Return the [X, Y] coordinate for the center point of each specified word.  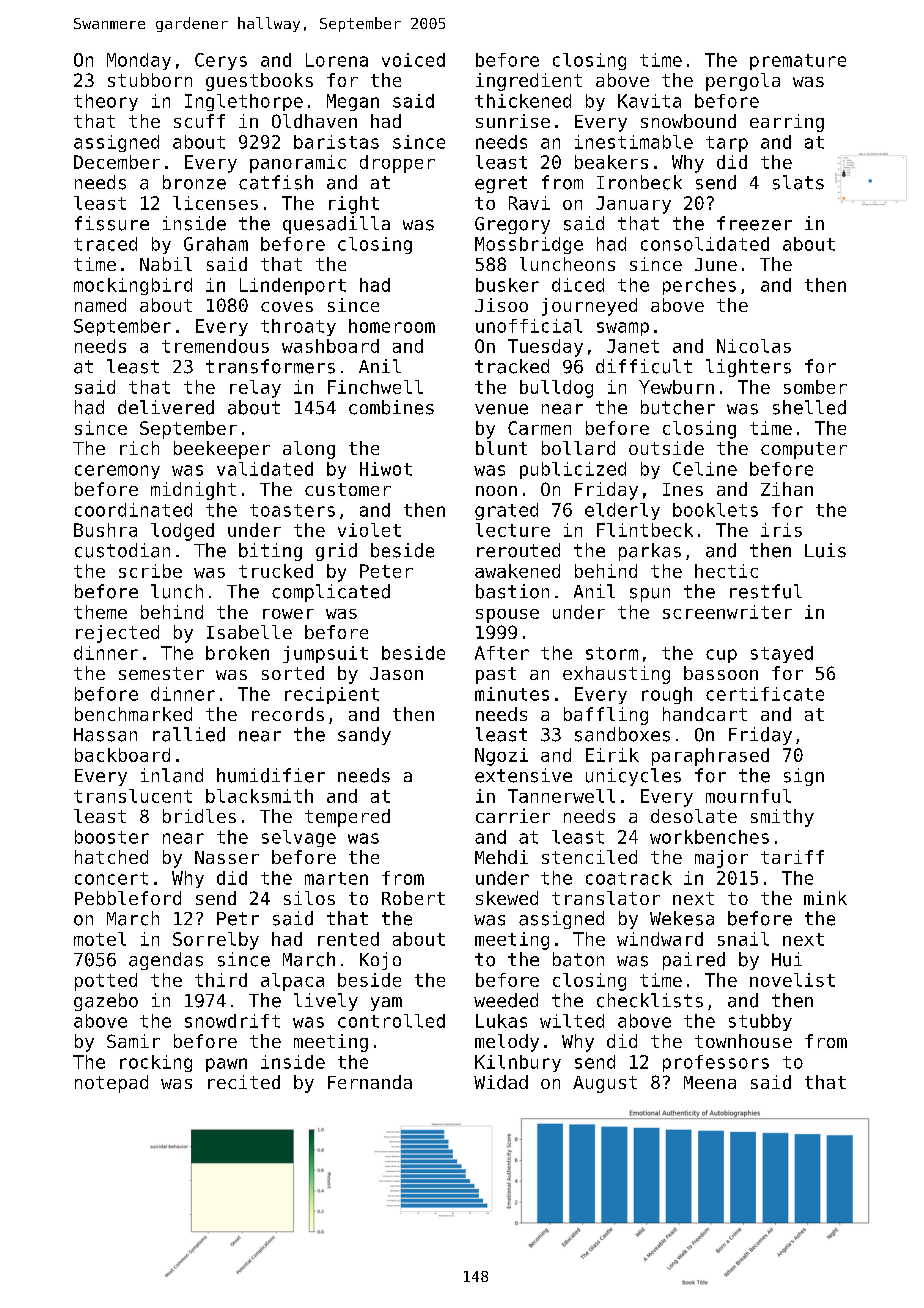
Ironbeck [639, 182]
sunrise [513, 121]
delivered [166, 407]
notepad [111, 1084]
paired [694, 961]
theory [106, 102]
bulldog [556, 389]
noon [496, 491]
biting [270, 552]
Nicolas [754, 346]
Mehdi [501, 857]
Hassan [105, 735]
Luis [825, 550]
